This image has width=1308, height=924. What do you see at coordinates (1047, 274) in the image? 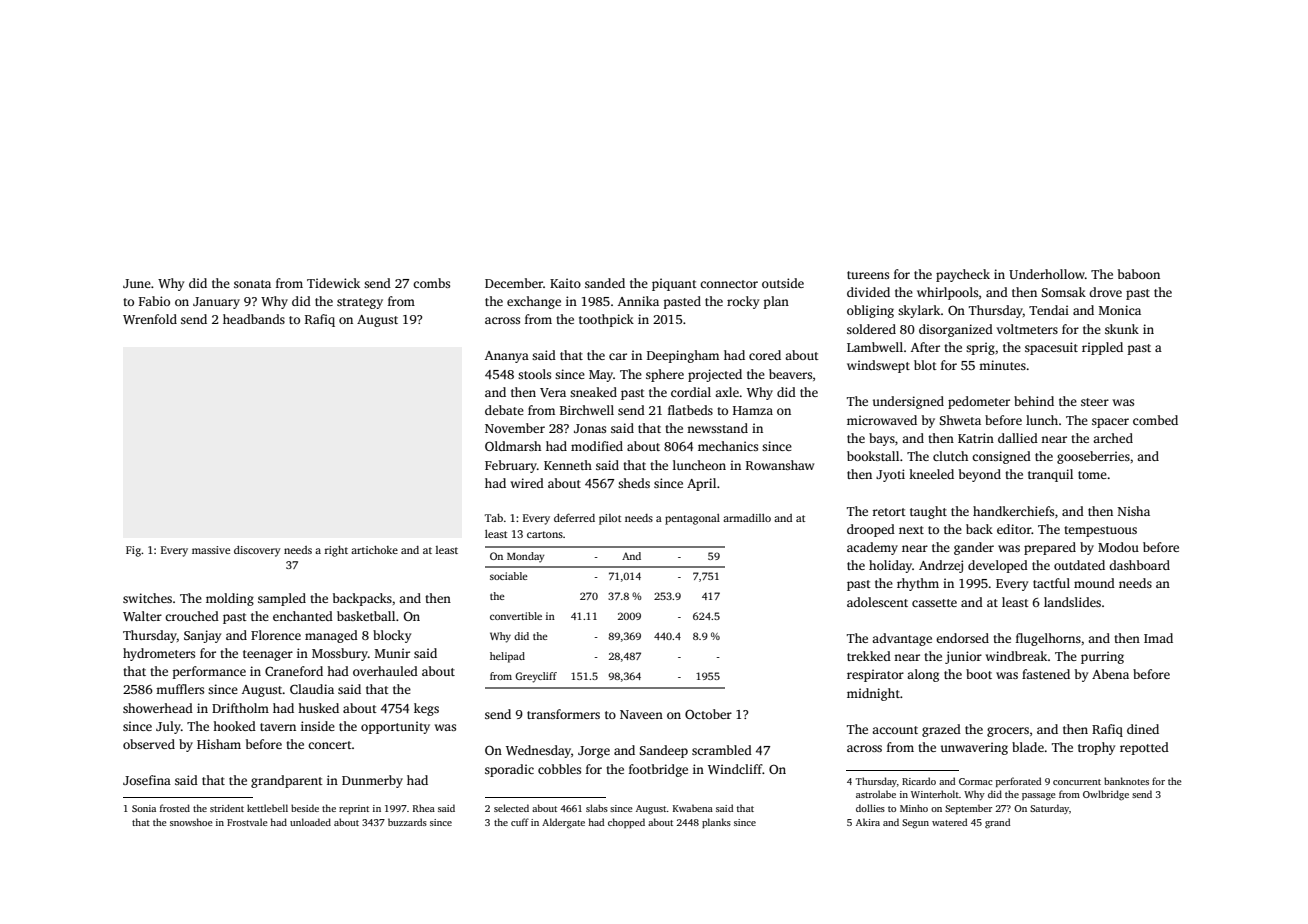
I see `Underhollow` at bounding box center [1047, 274].
